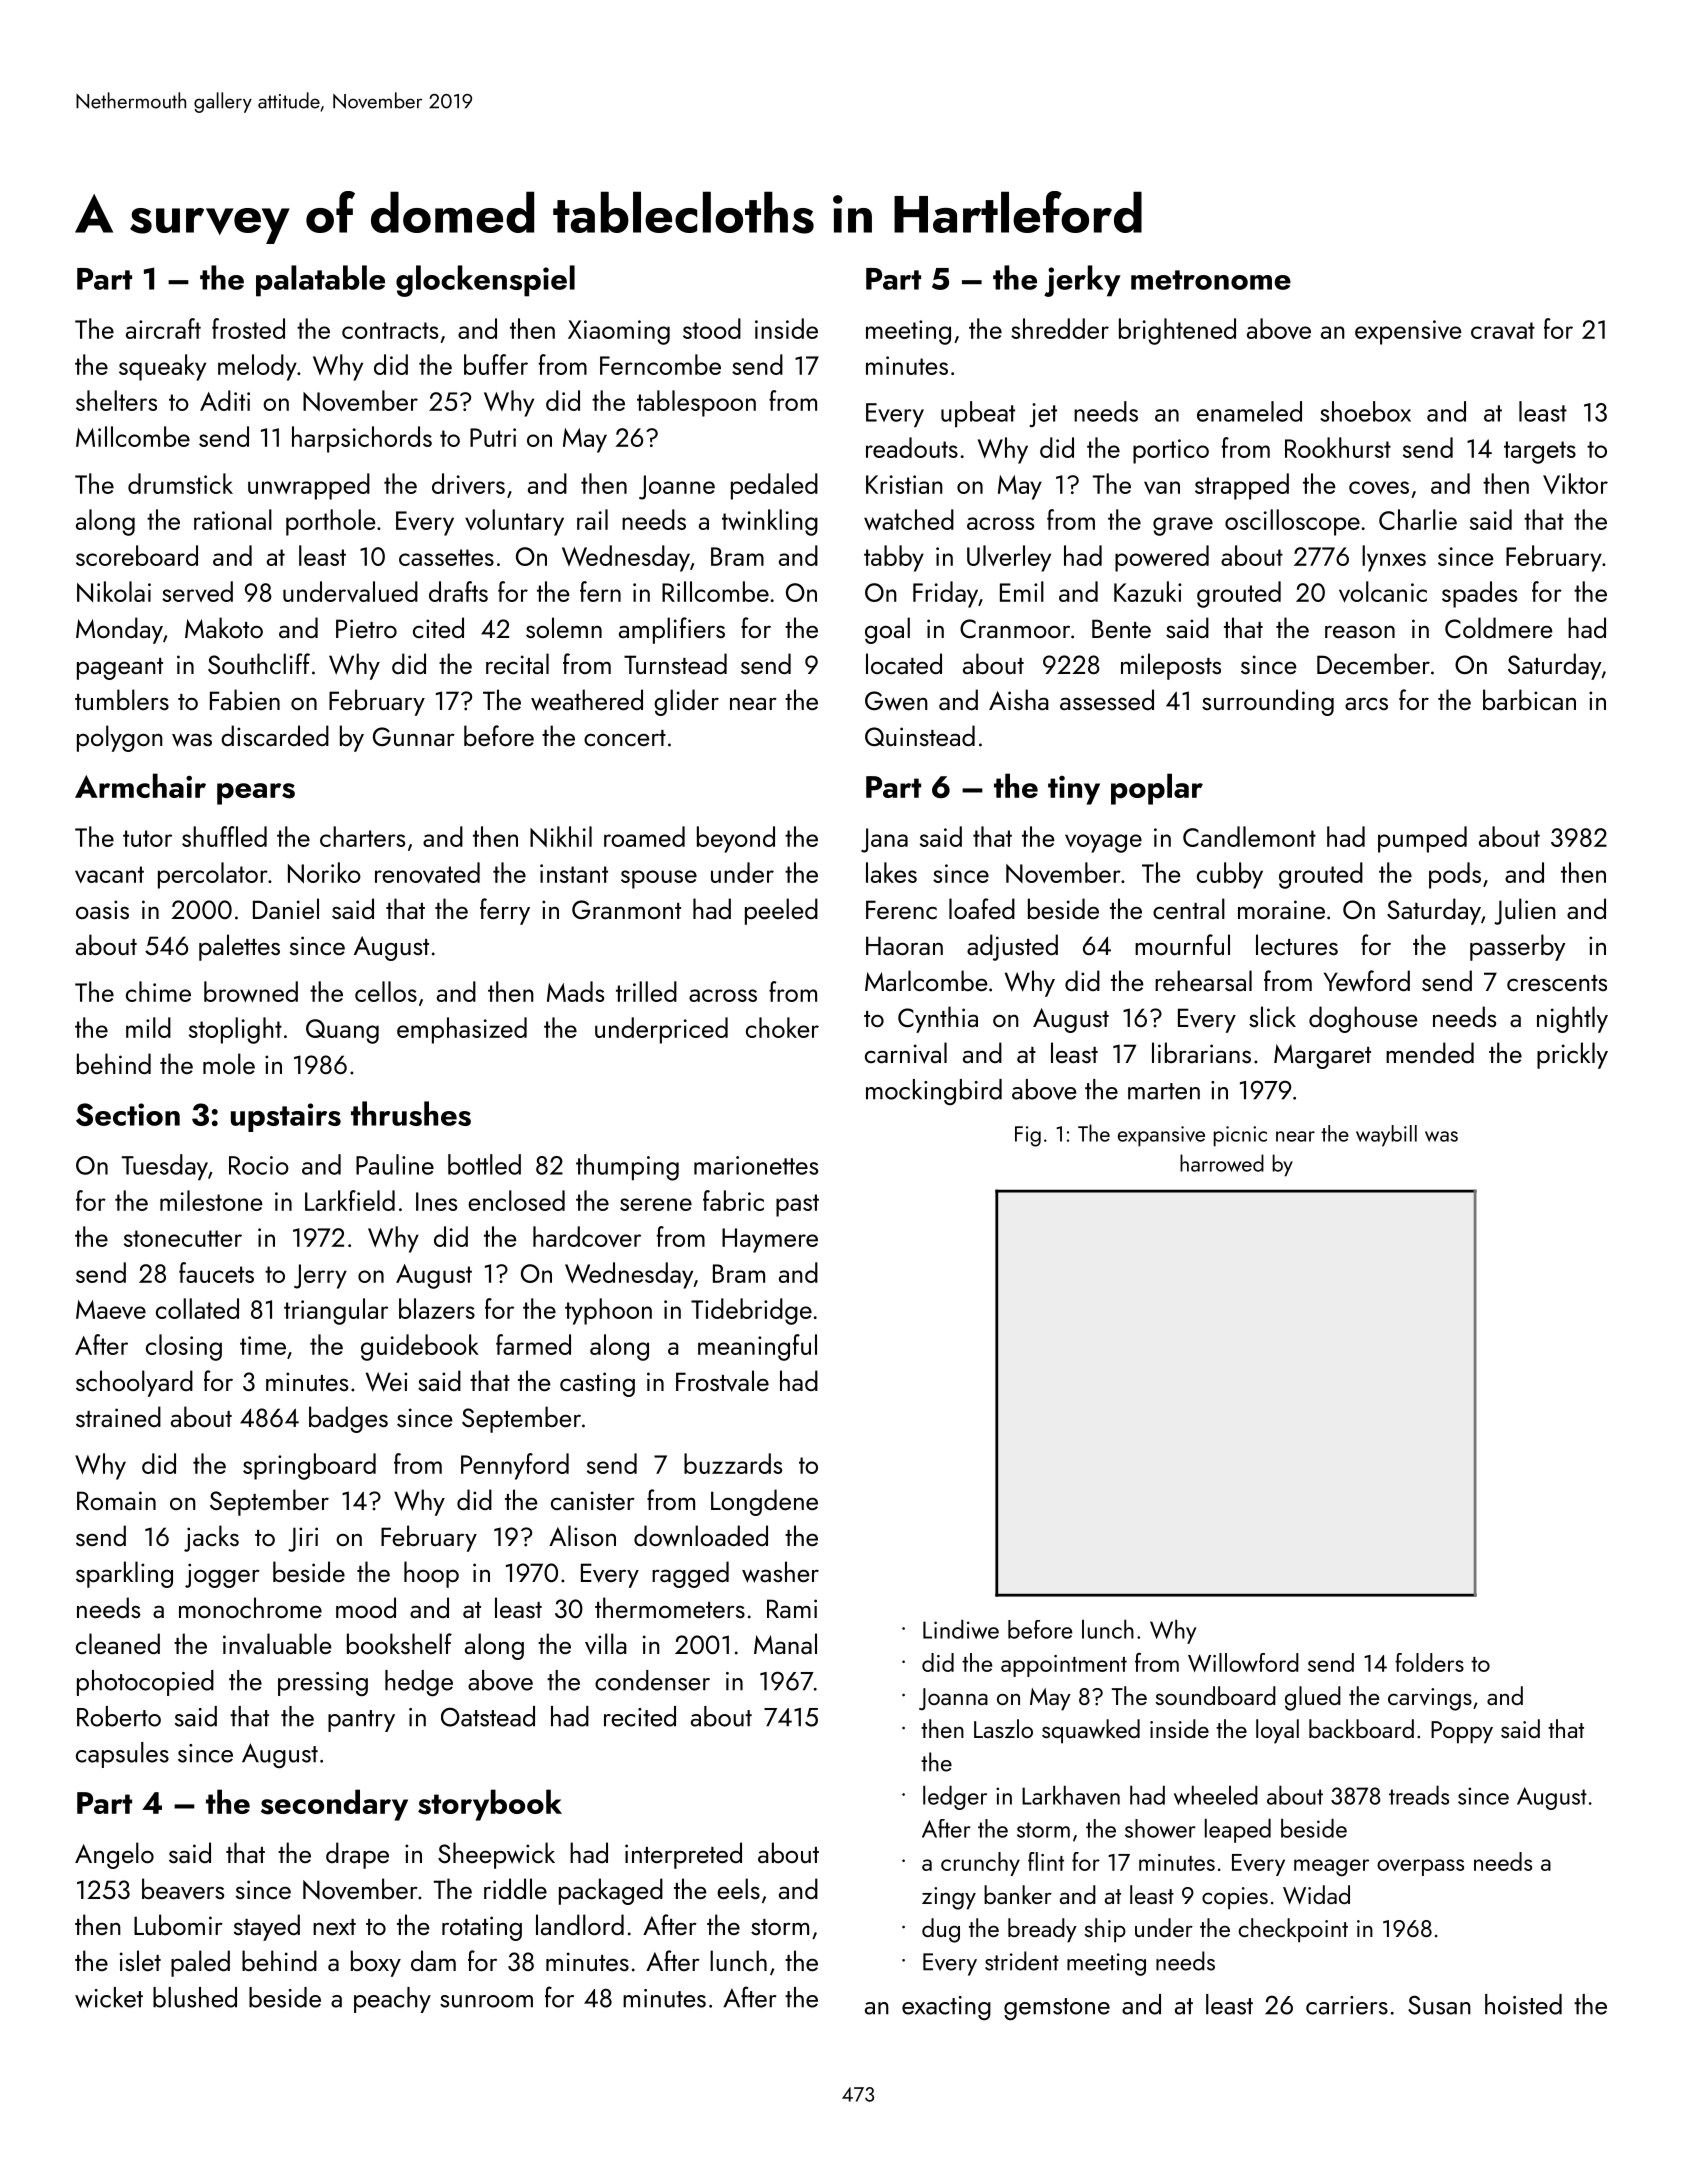  What do you see at coordinates (946, 2008) in the screenshot?
I see `exacting` at bounding box center [946, 2008].
